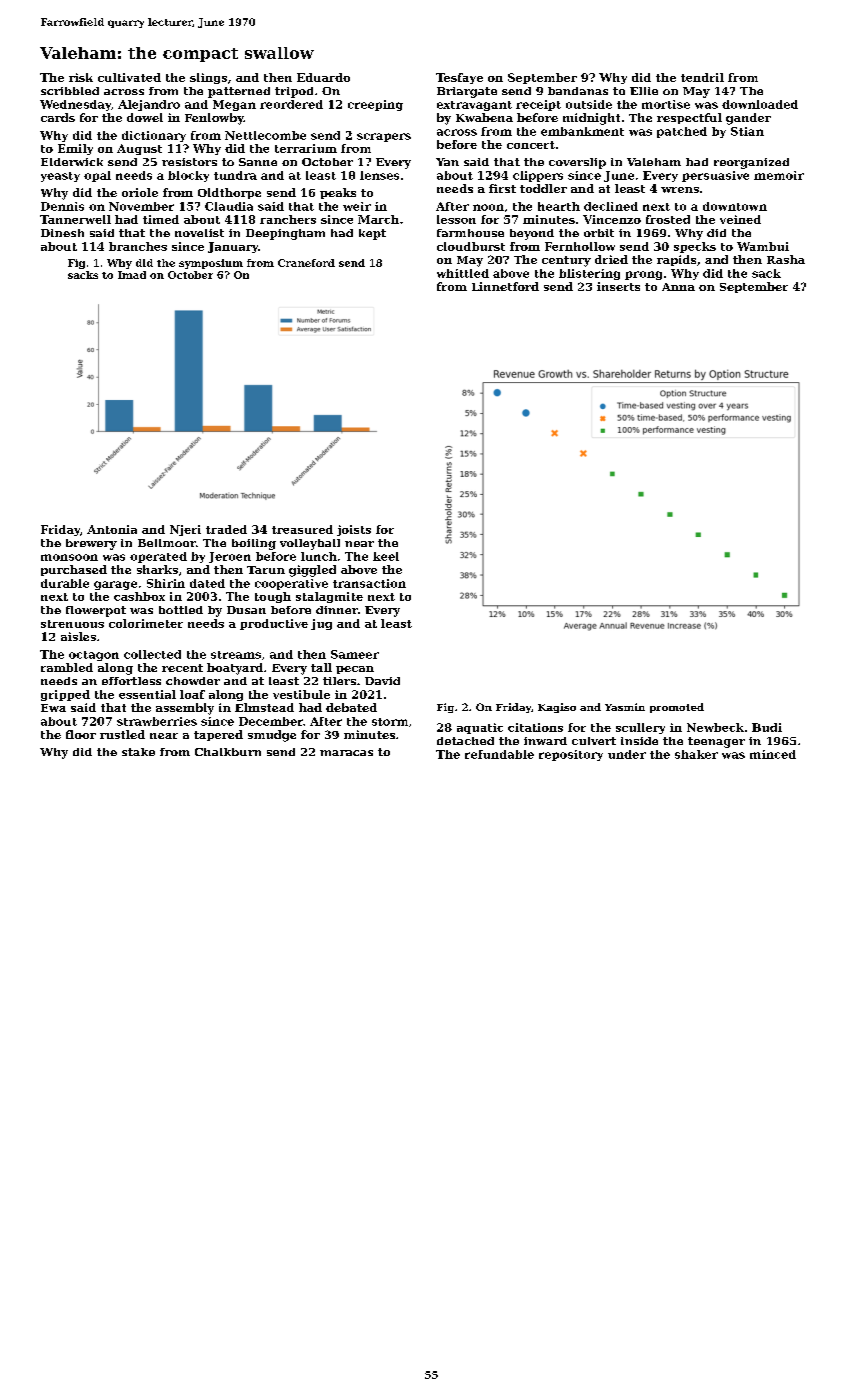 The width and height of the screenshot is (849, 1400). What do you see at coordinates (354, 530) in the screenshot?
I see `joists` at bounding box center [354, 530].
